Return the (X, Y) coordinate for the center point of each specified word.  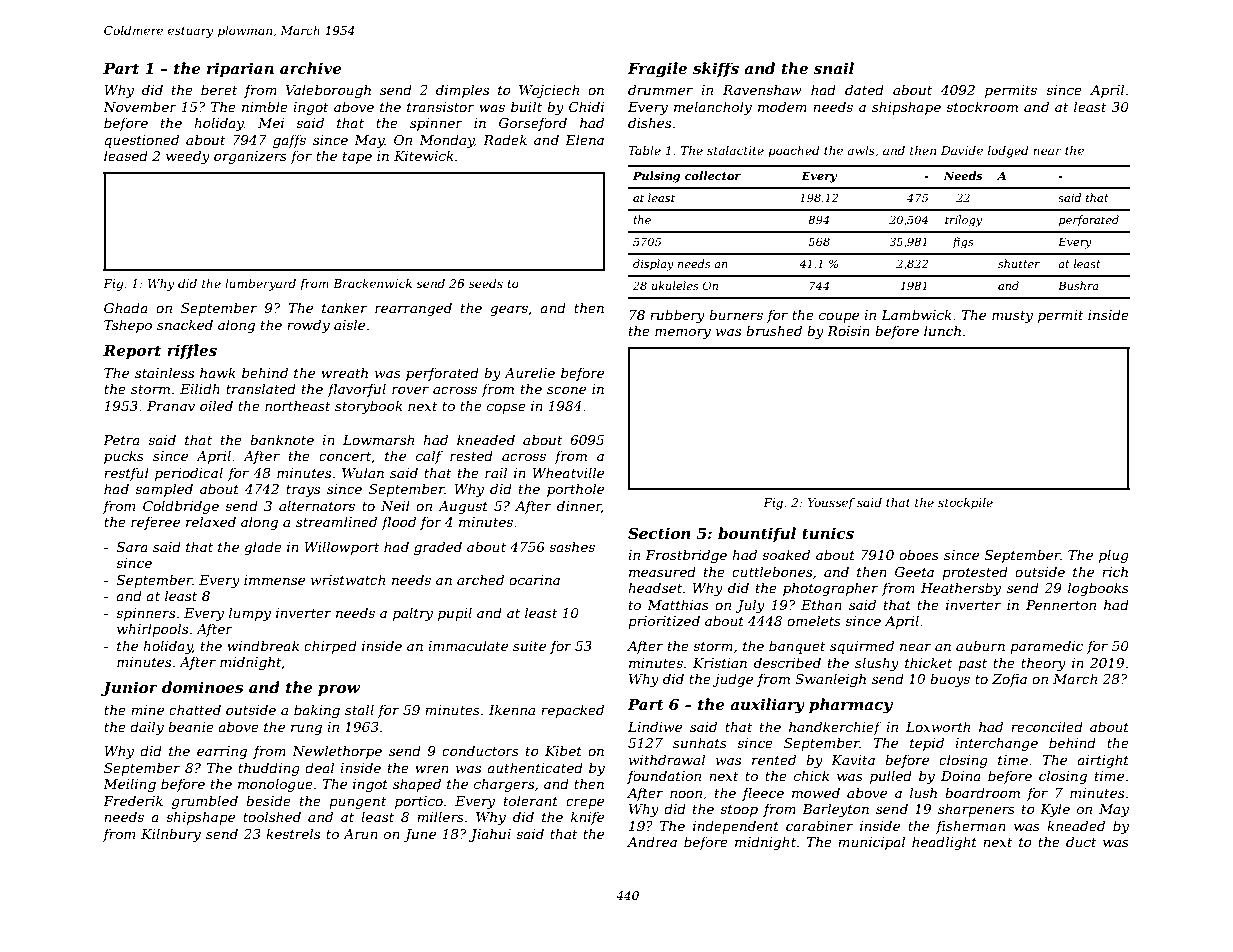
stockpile (965, 504)
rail (496, 472)
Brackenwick (372, 283)
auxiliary (767, 706)
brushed (774, 330)
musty (1012, 317)
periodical (189, 474)
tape (357, 158)
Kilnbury (171, 835)
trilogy (963, 221)
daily (147, 728)
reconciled (1047, 726)
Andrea (652, 841)
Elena (584, 139)
